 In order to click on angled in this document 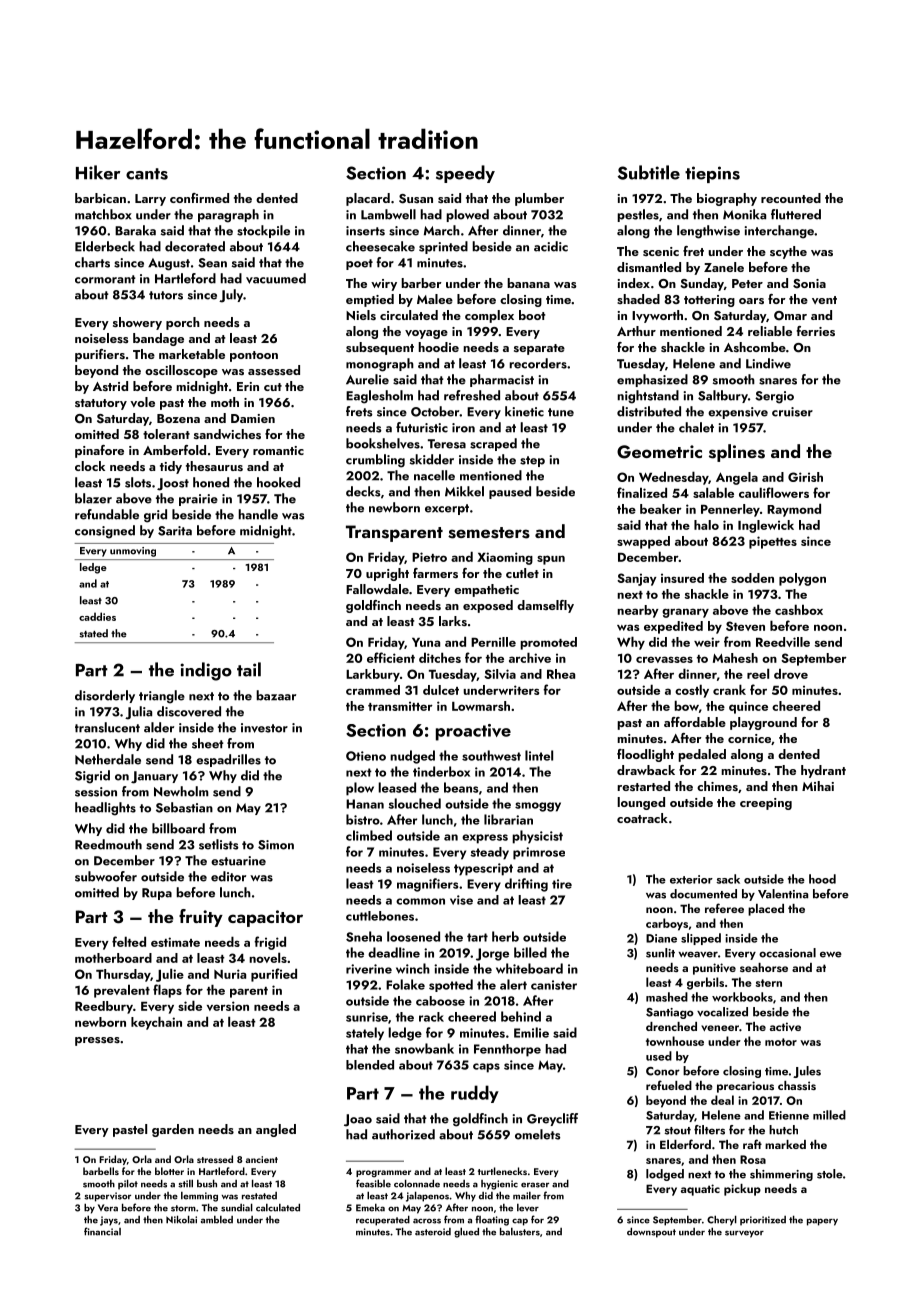, I will do `click(276, 1130)`.
